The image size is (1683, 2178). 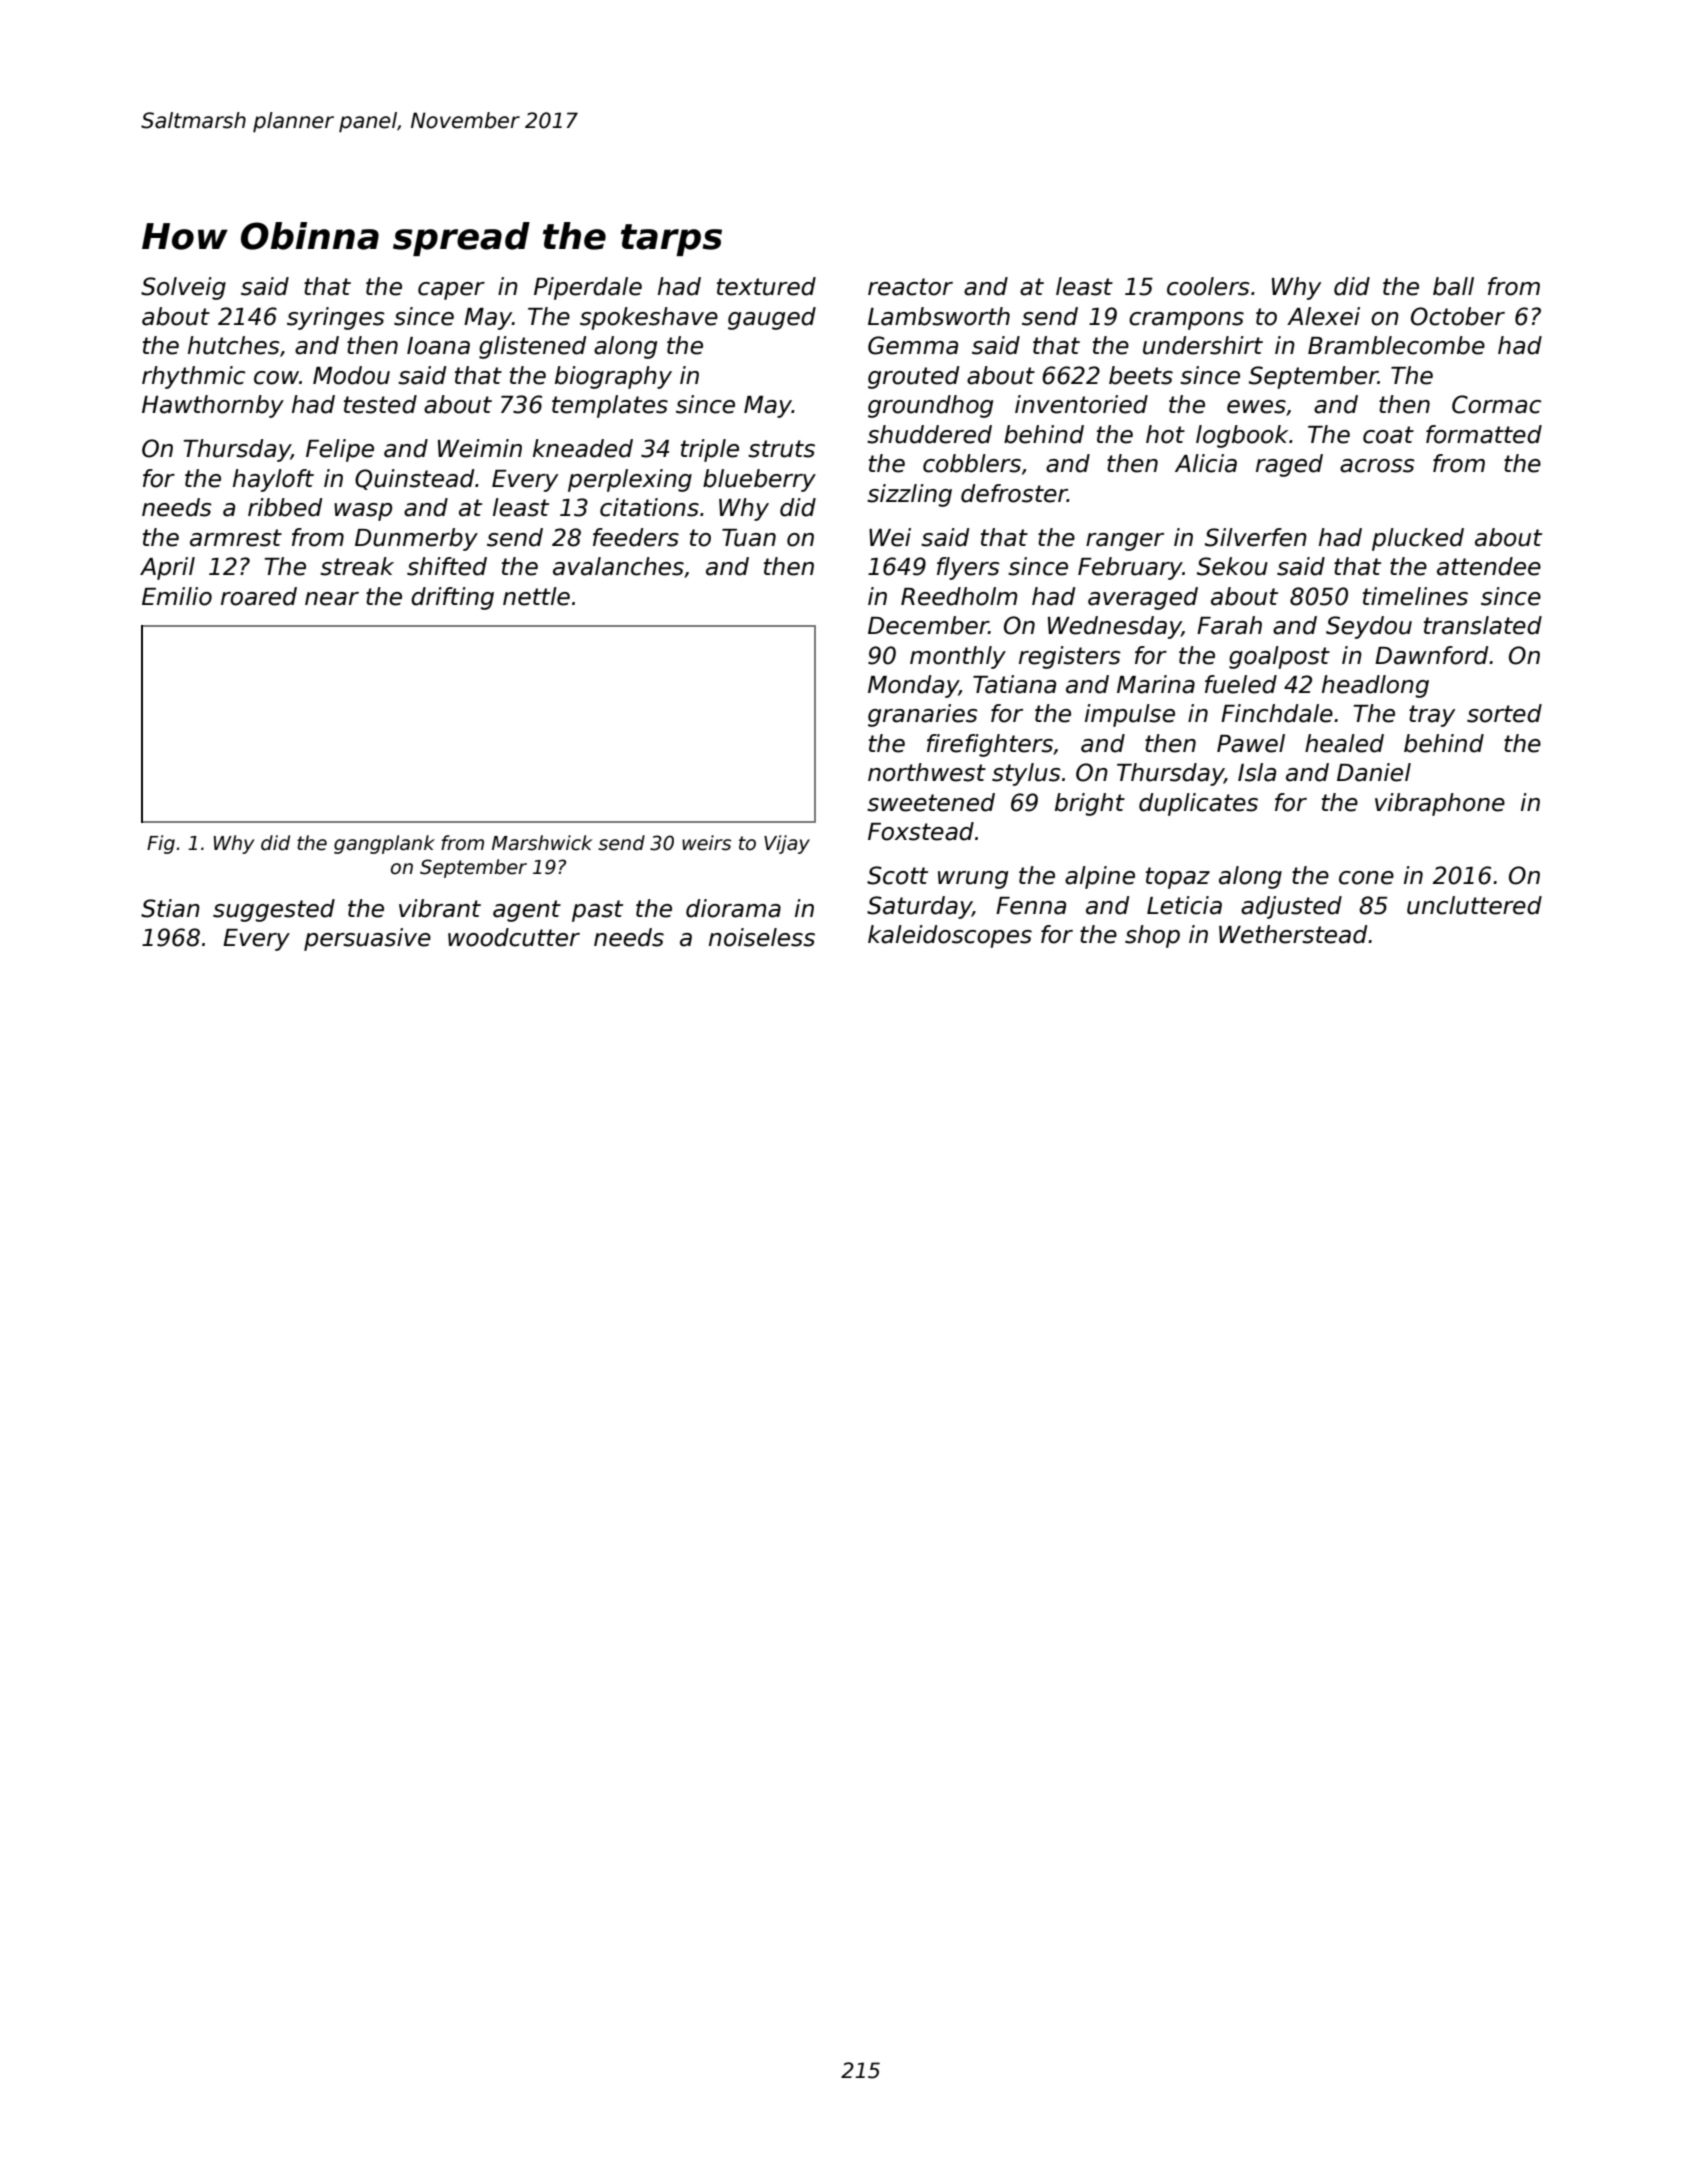 What do you see at coordinates (1483, 625) in the image?
I see `translated` at bounding box center [1483, 625].
